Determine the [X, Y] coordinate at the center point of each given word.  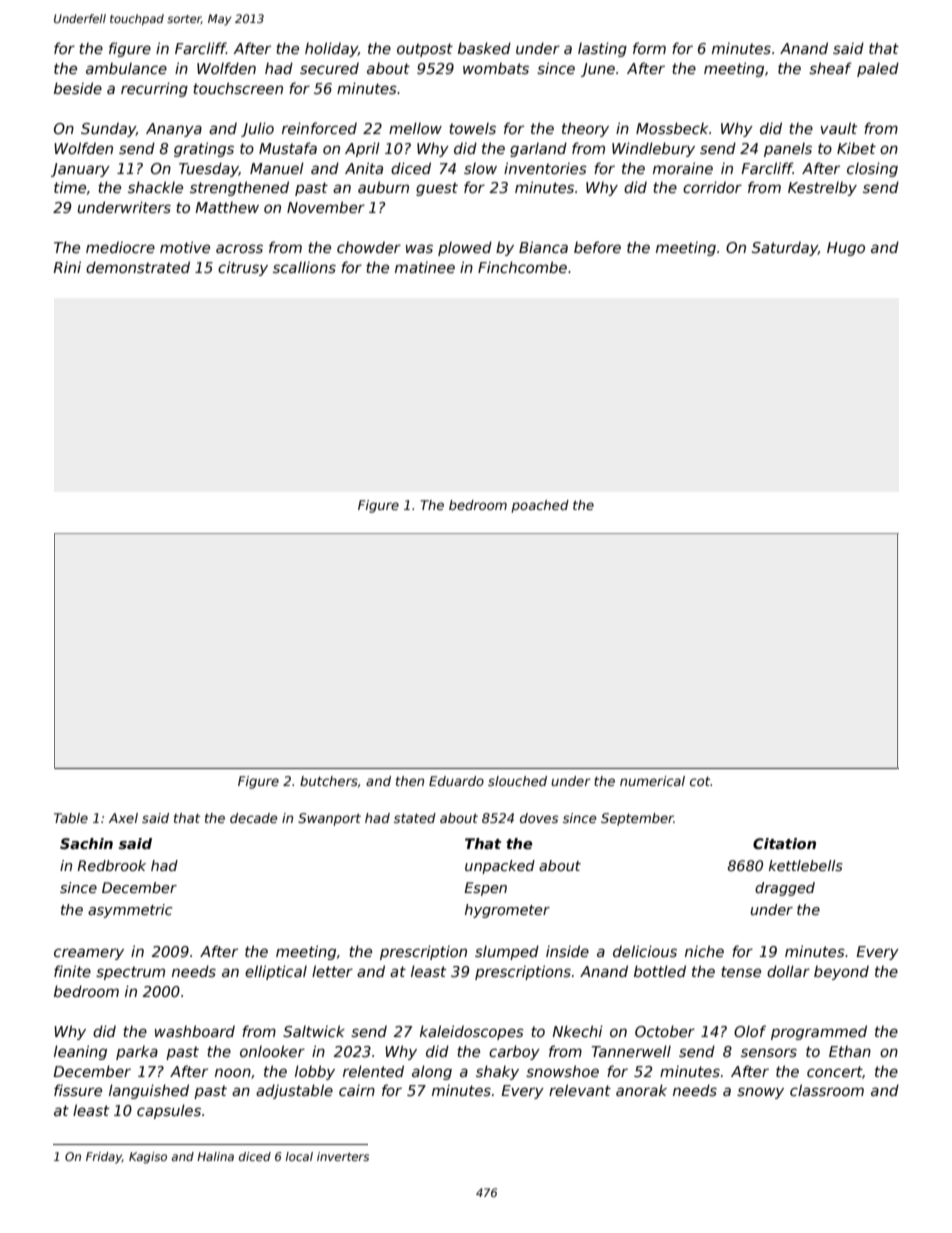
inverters [343, 1156]
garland [538, 149]
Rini [67, 267]
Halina [215, 1156]
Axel [123, 818]
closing [872, 169]
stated [415, 818]
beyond [841, 972]
